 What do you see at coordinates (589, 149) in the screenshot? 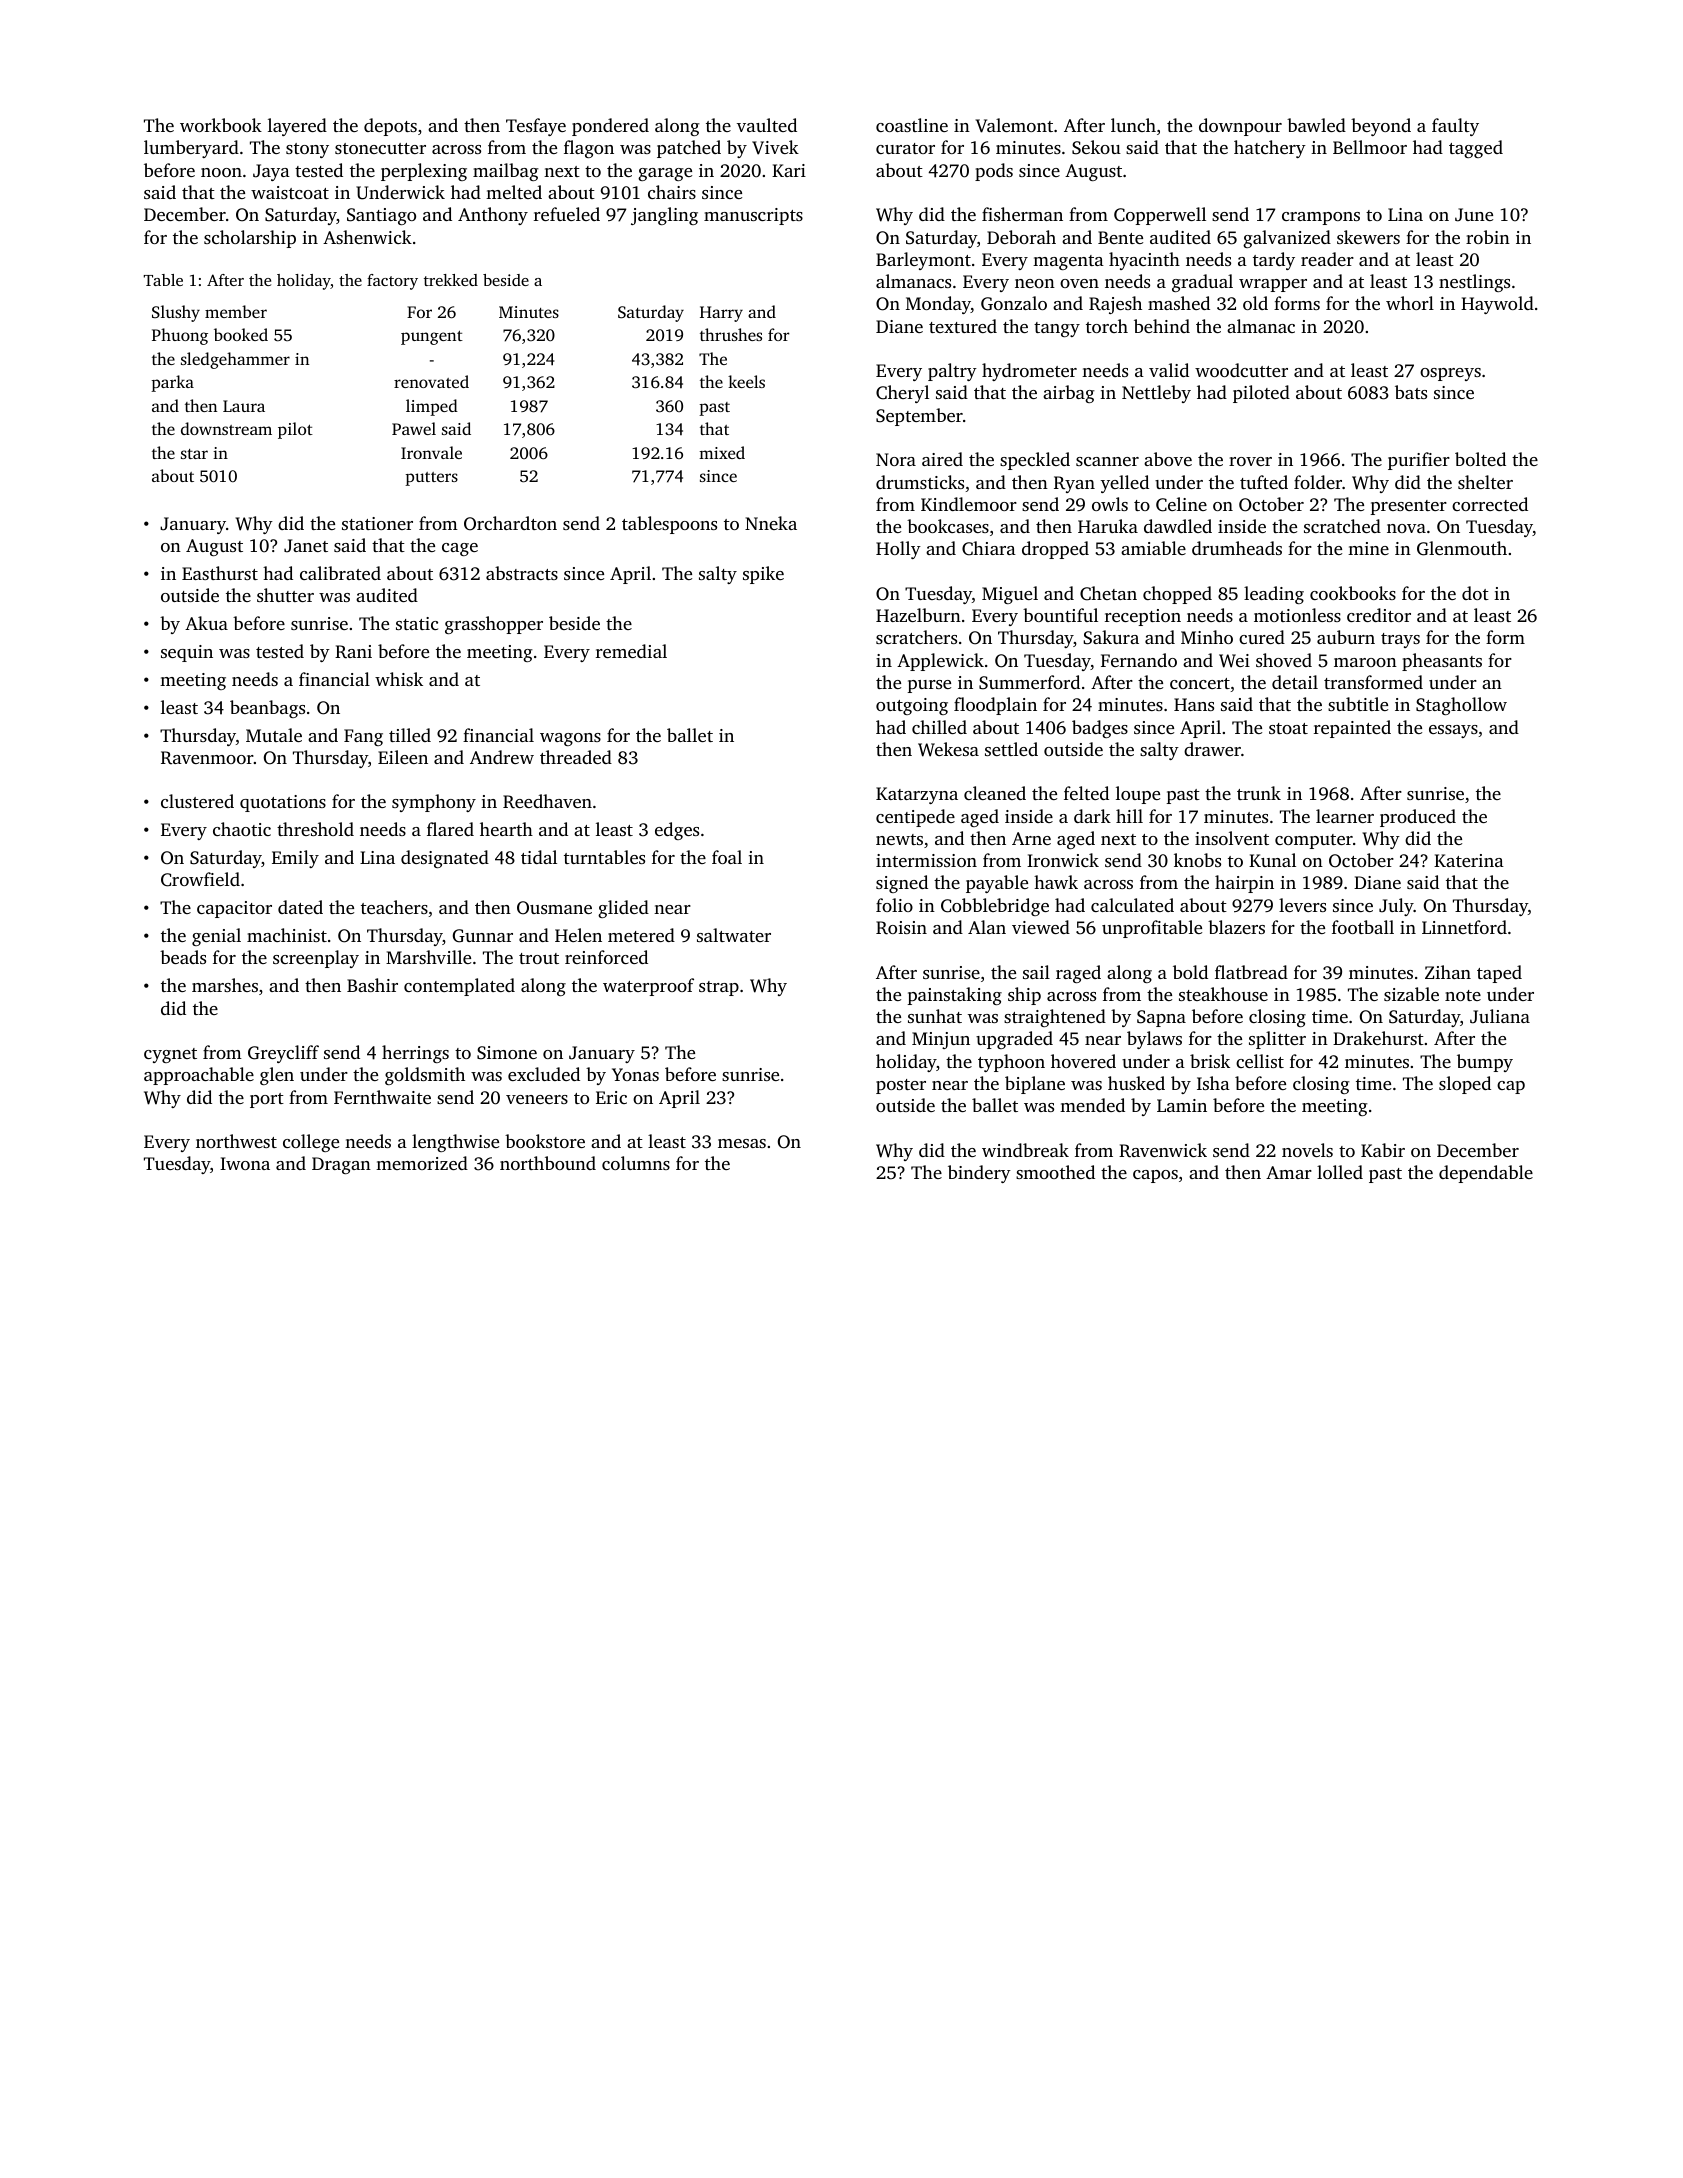
I see `flagon` at bounding box center [589, 149].
